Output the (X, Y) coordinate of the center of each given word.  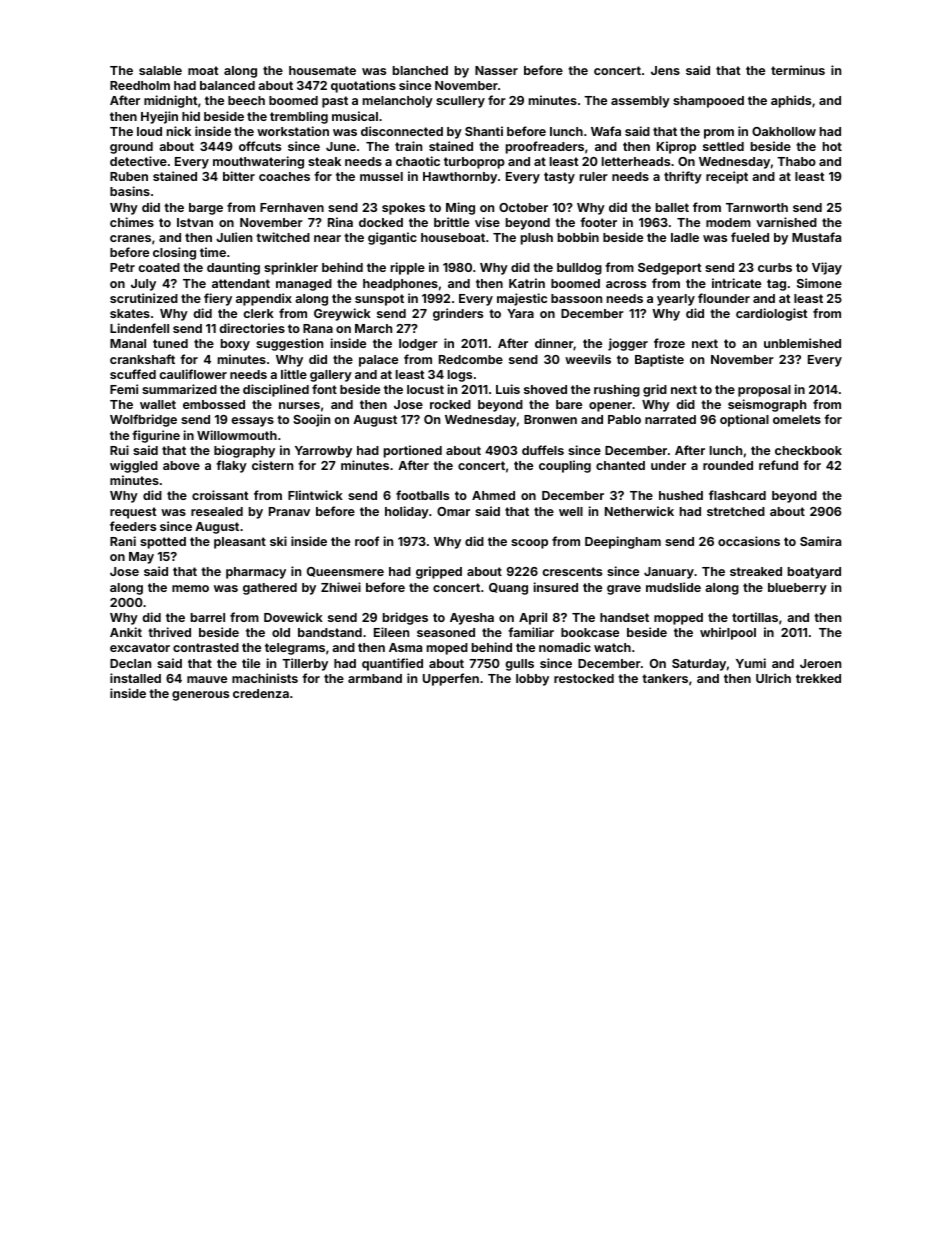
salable (160, 70)
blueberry (797, 589)
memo (190, 588)
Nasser (496, 70)
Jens (665, 70)
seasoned (446, 632)
